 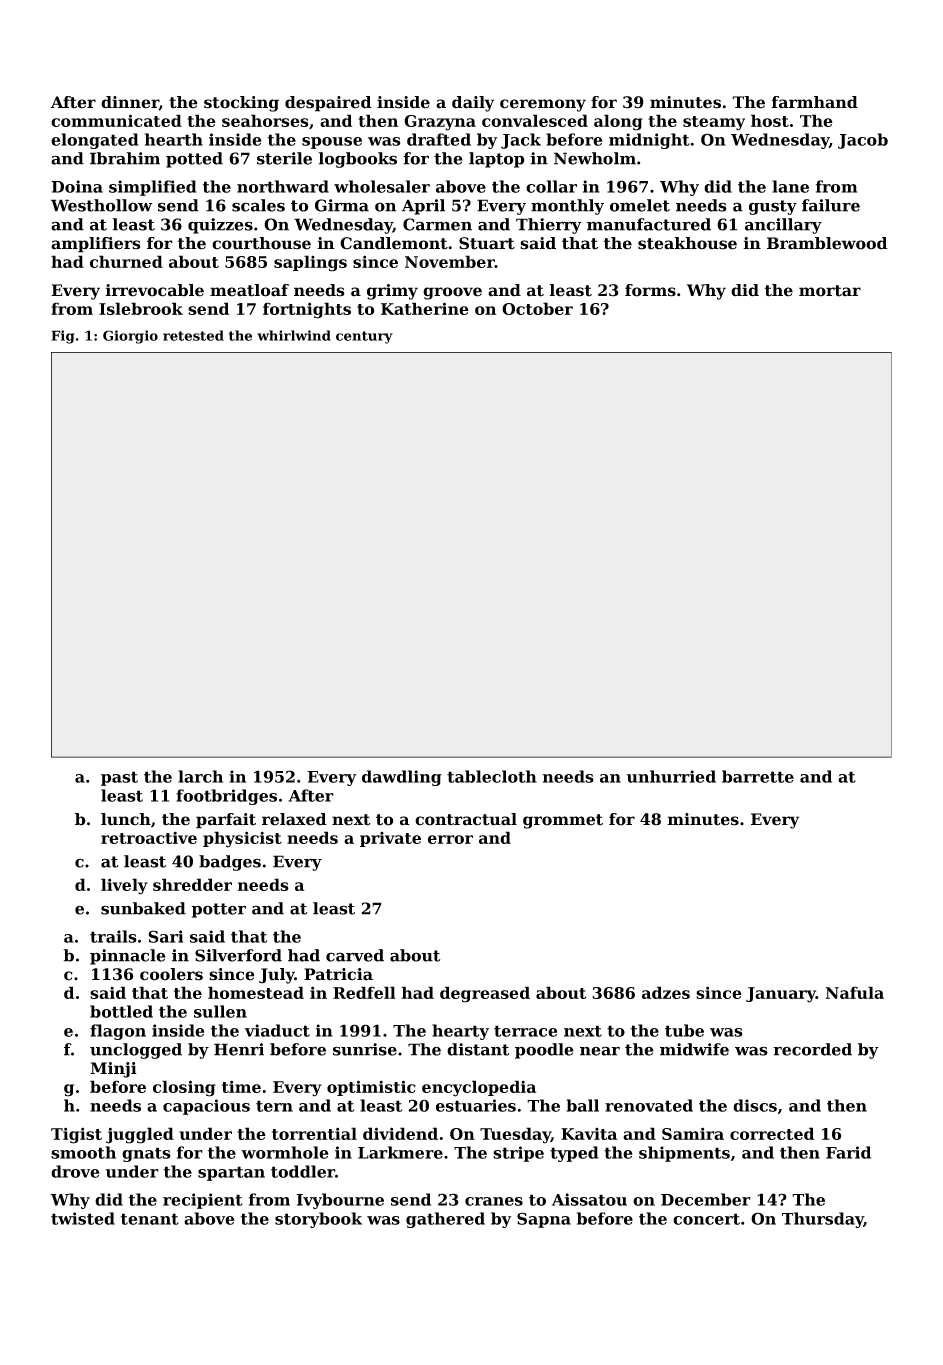 I want to click on tablecloth, so click(x=492, y=776).
